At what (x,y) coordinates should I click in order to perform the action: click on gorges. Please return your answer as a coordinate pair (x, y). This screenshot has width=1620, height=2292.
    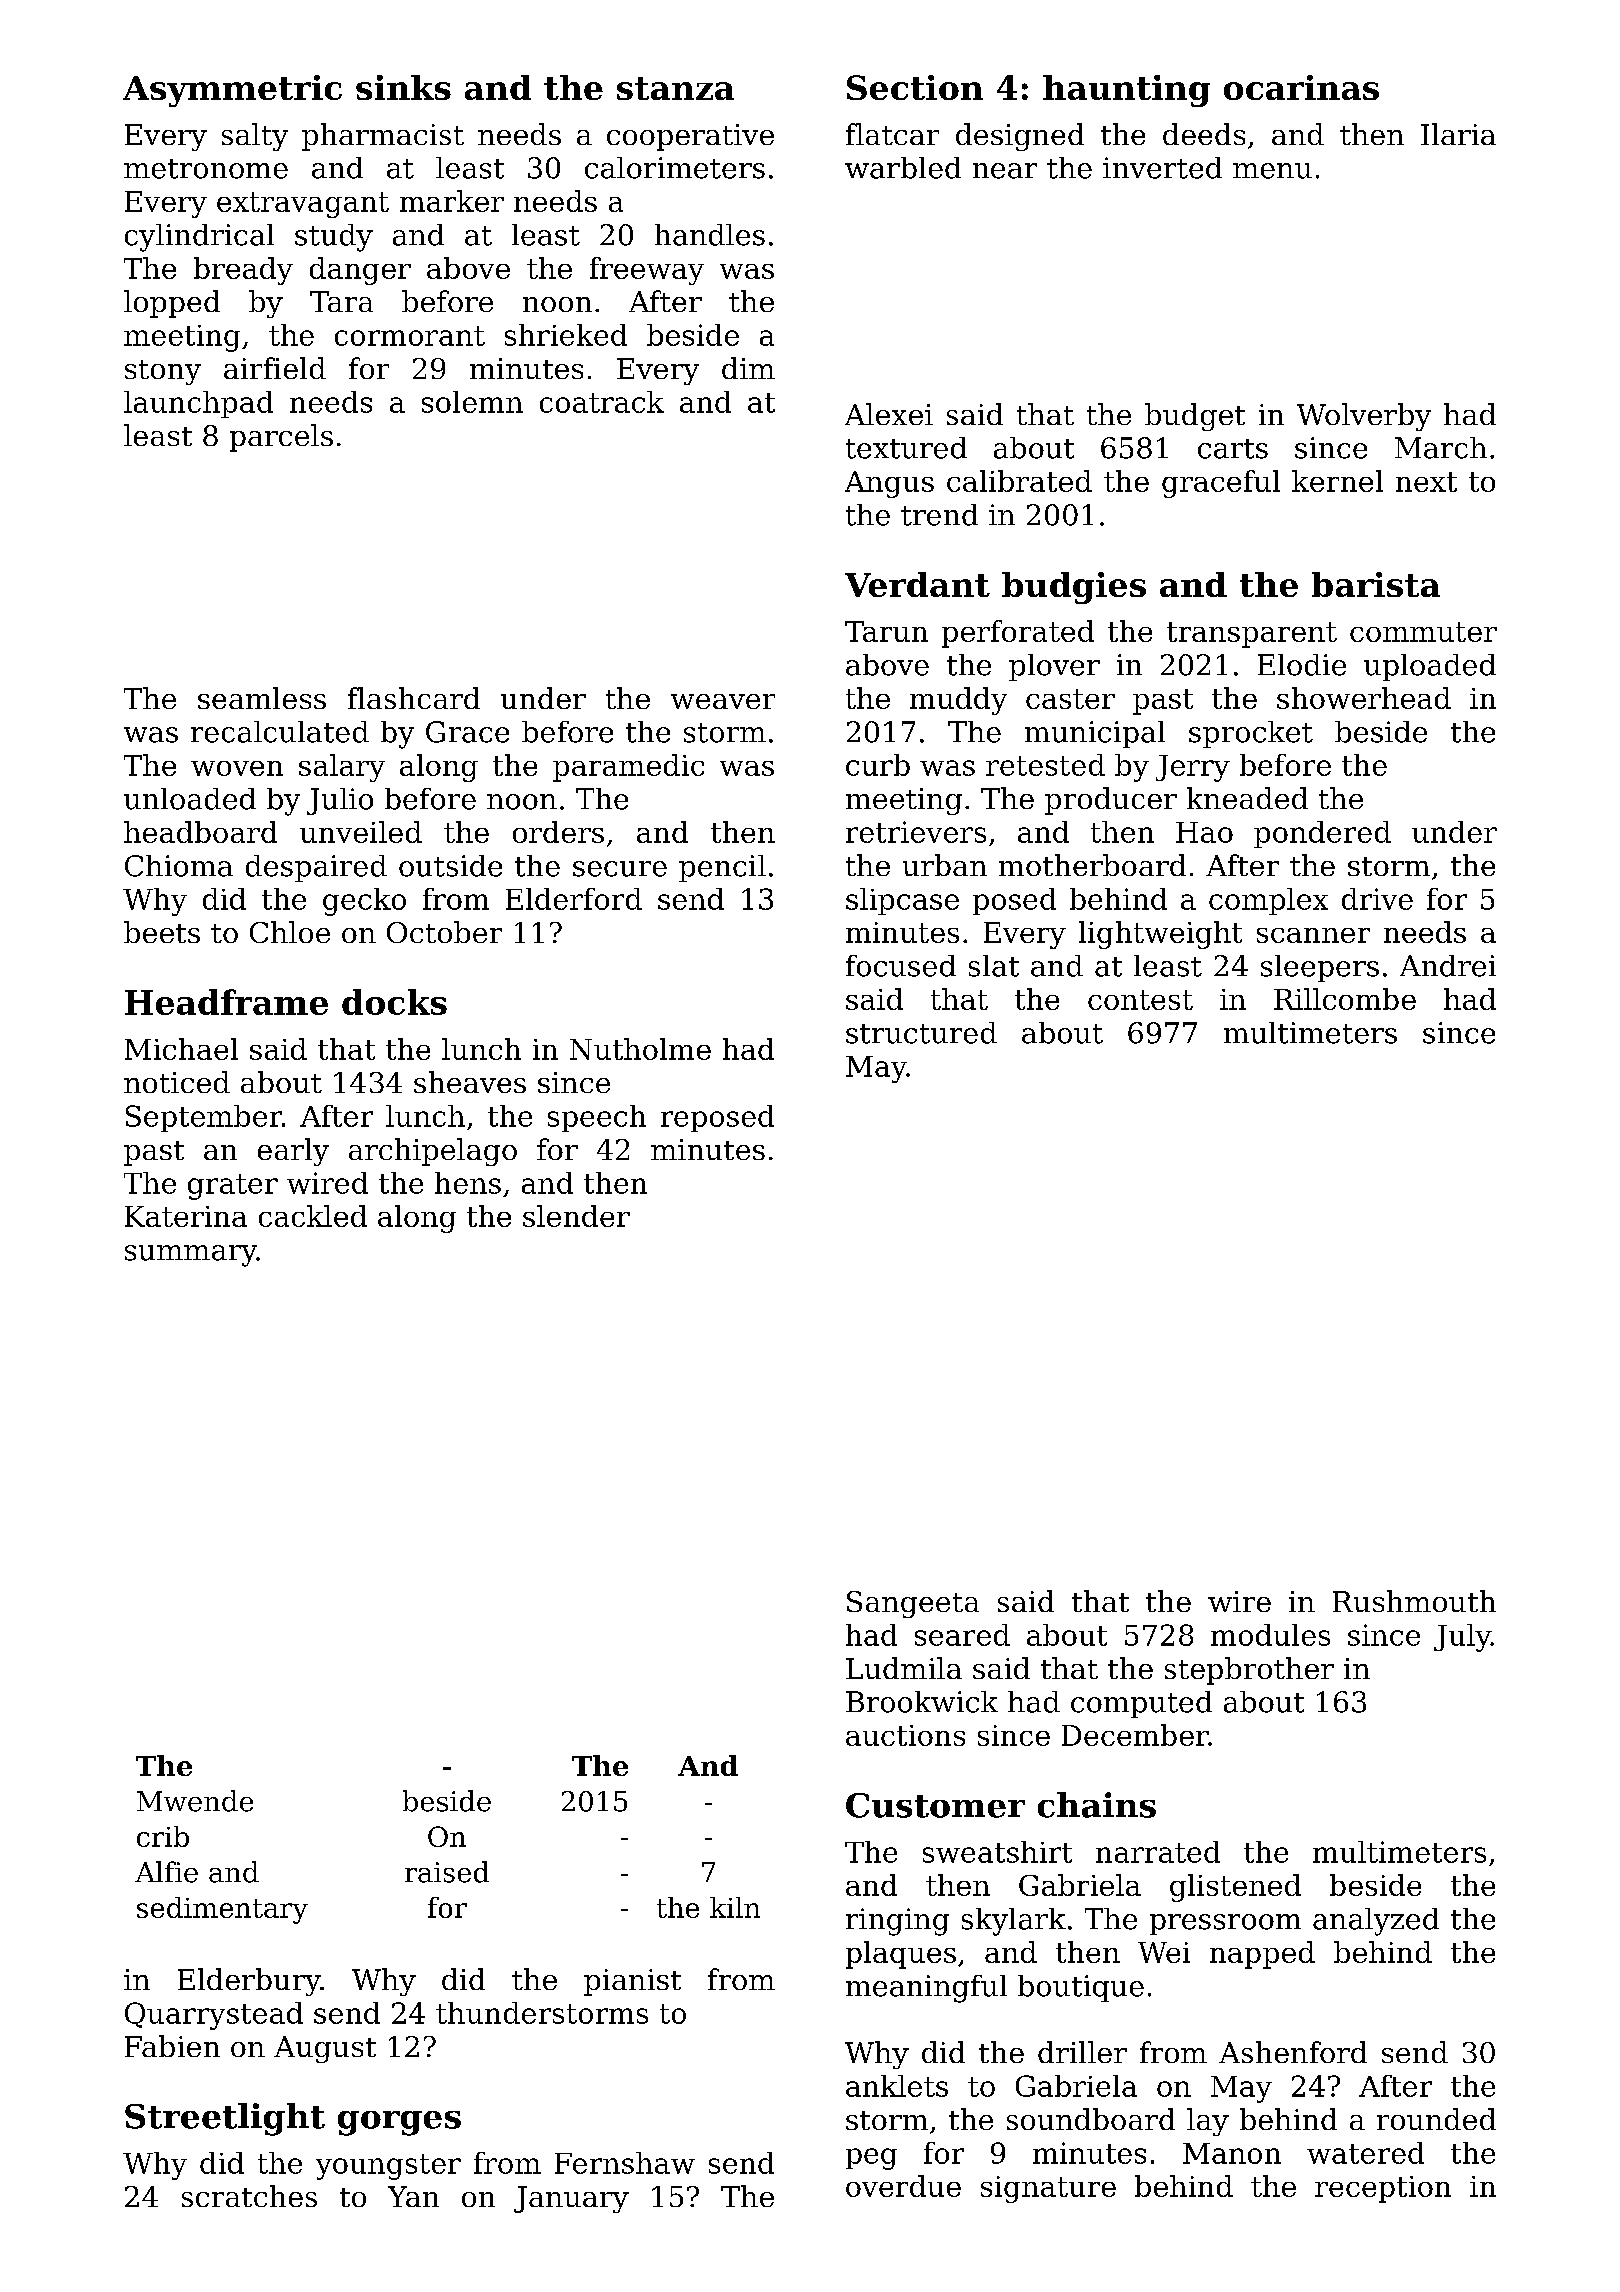
    Looking at the image, I should click on (399, 2123).
